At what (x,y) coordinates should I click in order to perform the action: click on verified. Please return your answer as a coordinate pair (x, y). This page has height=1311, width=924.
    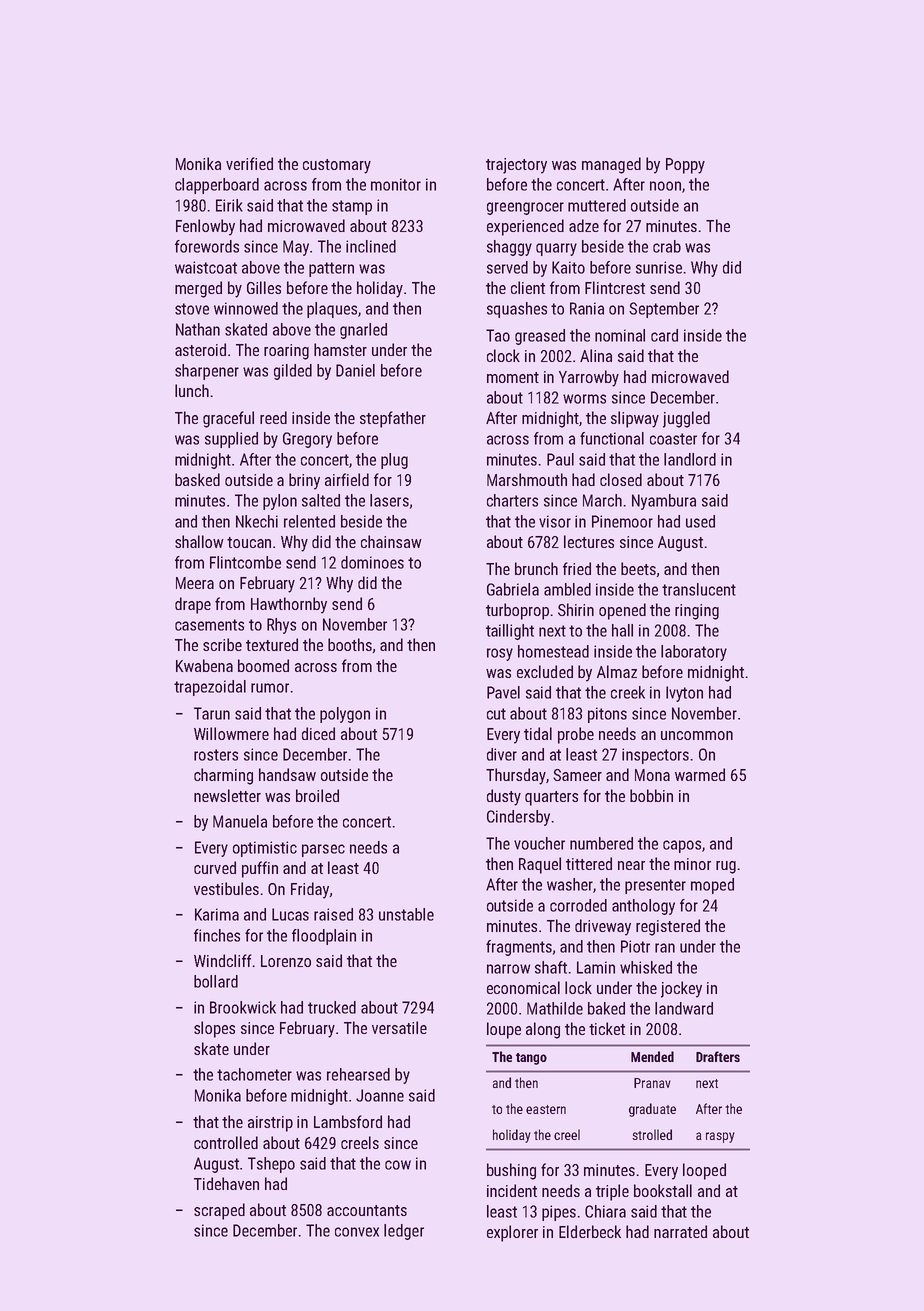
    Looking at the image, I should click on (249, 163).
